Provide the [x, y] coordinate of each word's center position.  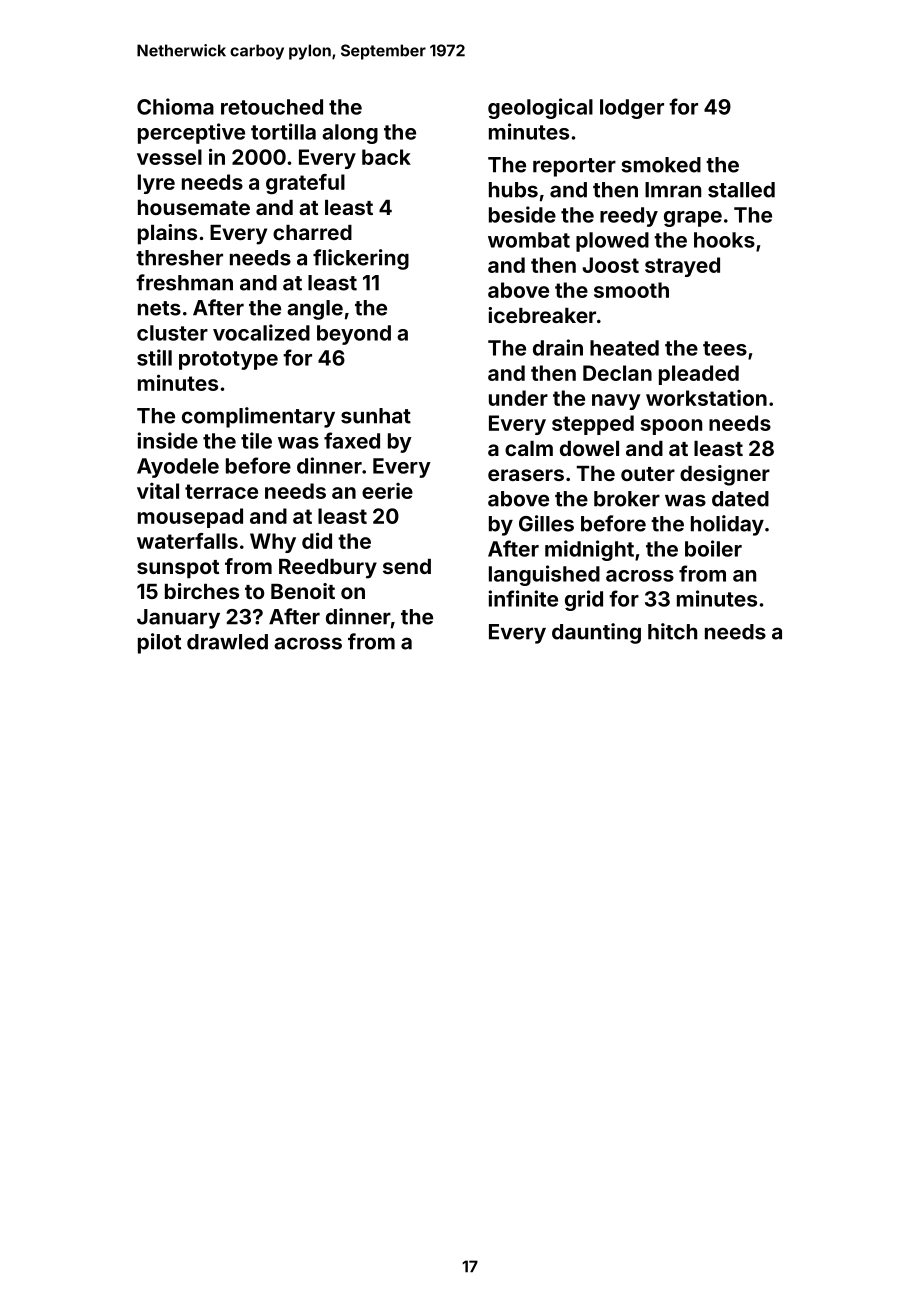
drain [558, 347]
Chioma [175, 106]
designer [725, 475]
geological [540, 108]
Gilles [546, 523]
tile [256, 440]
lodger [632, 109]
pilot [159, 643]
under [518, 398]
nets [159, 308]
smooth [631, 290]
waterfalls [187, 541]
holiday [727, 525]
